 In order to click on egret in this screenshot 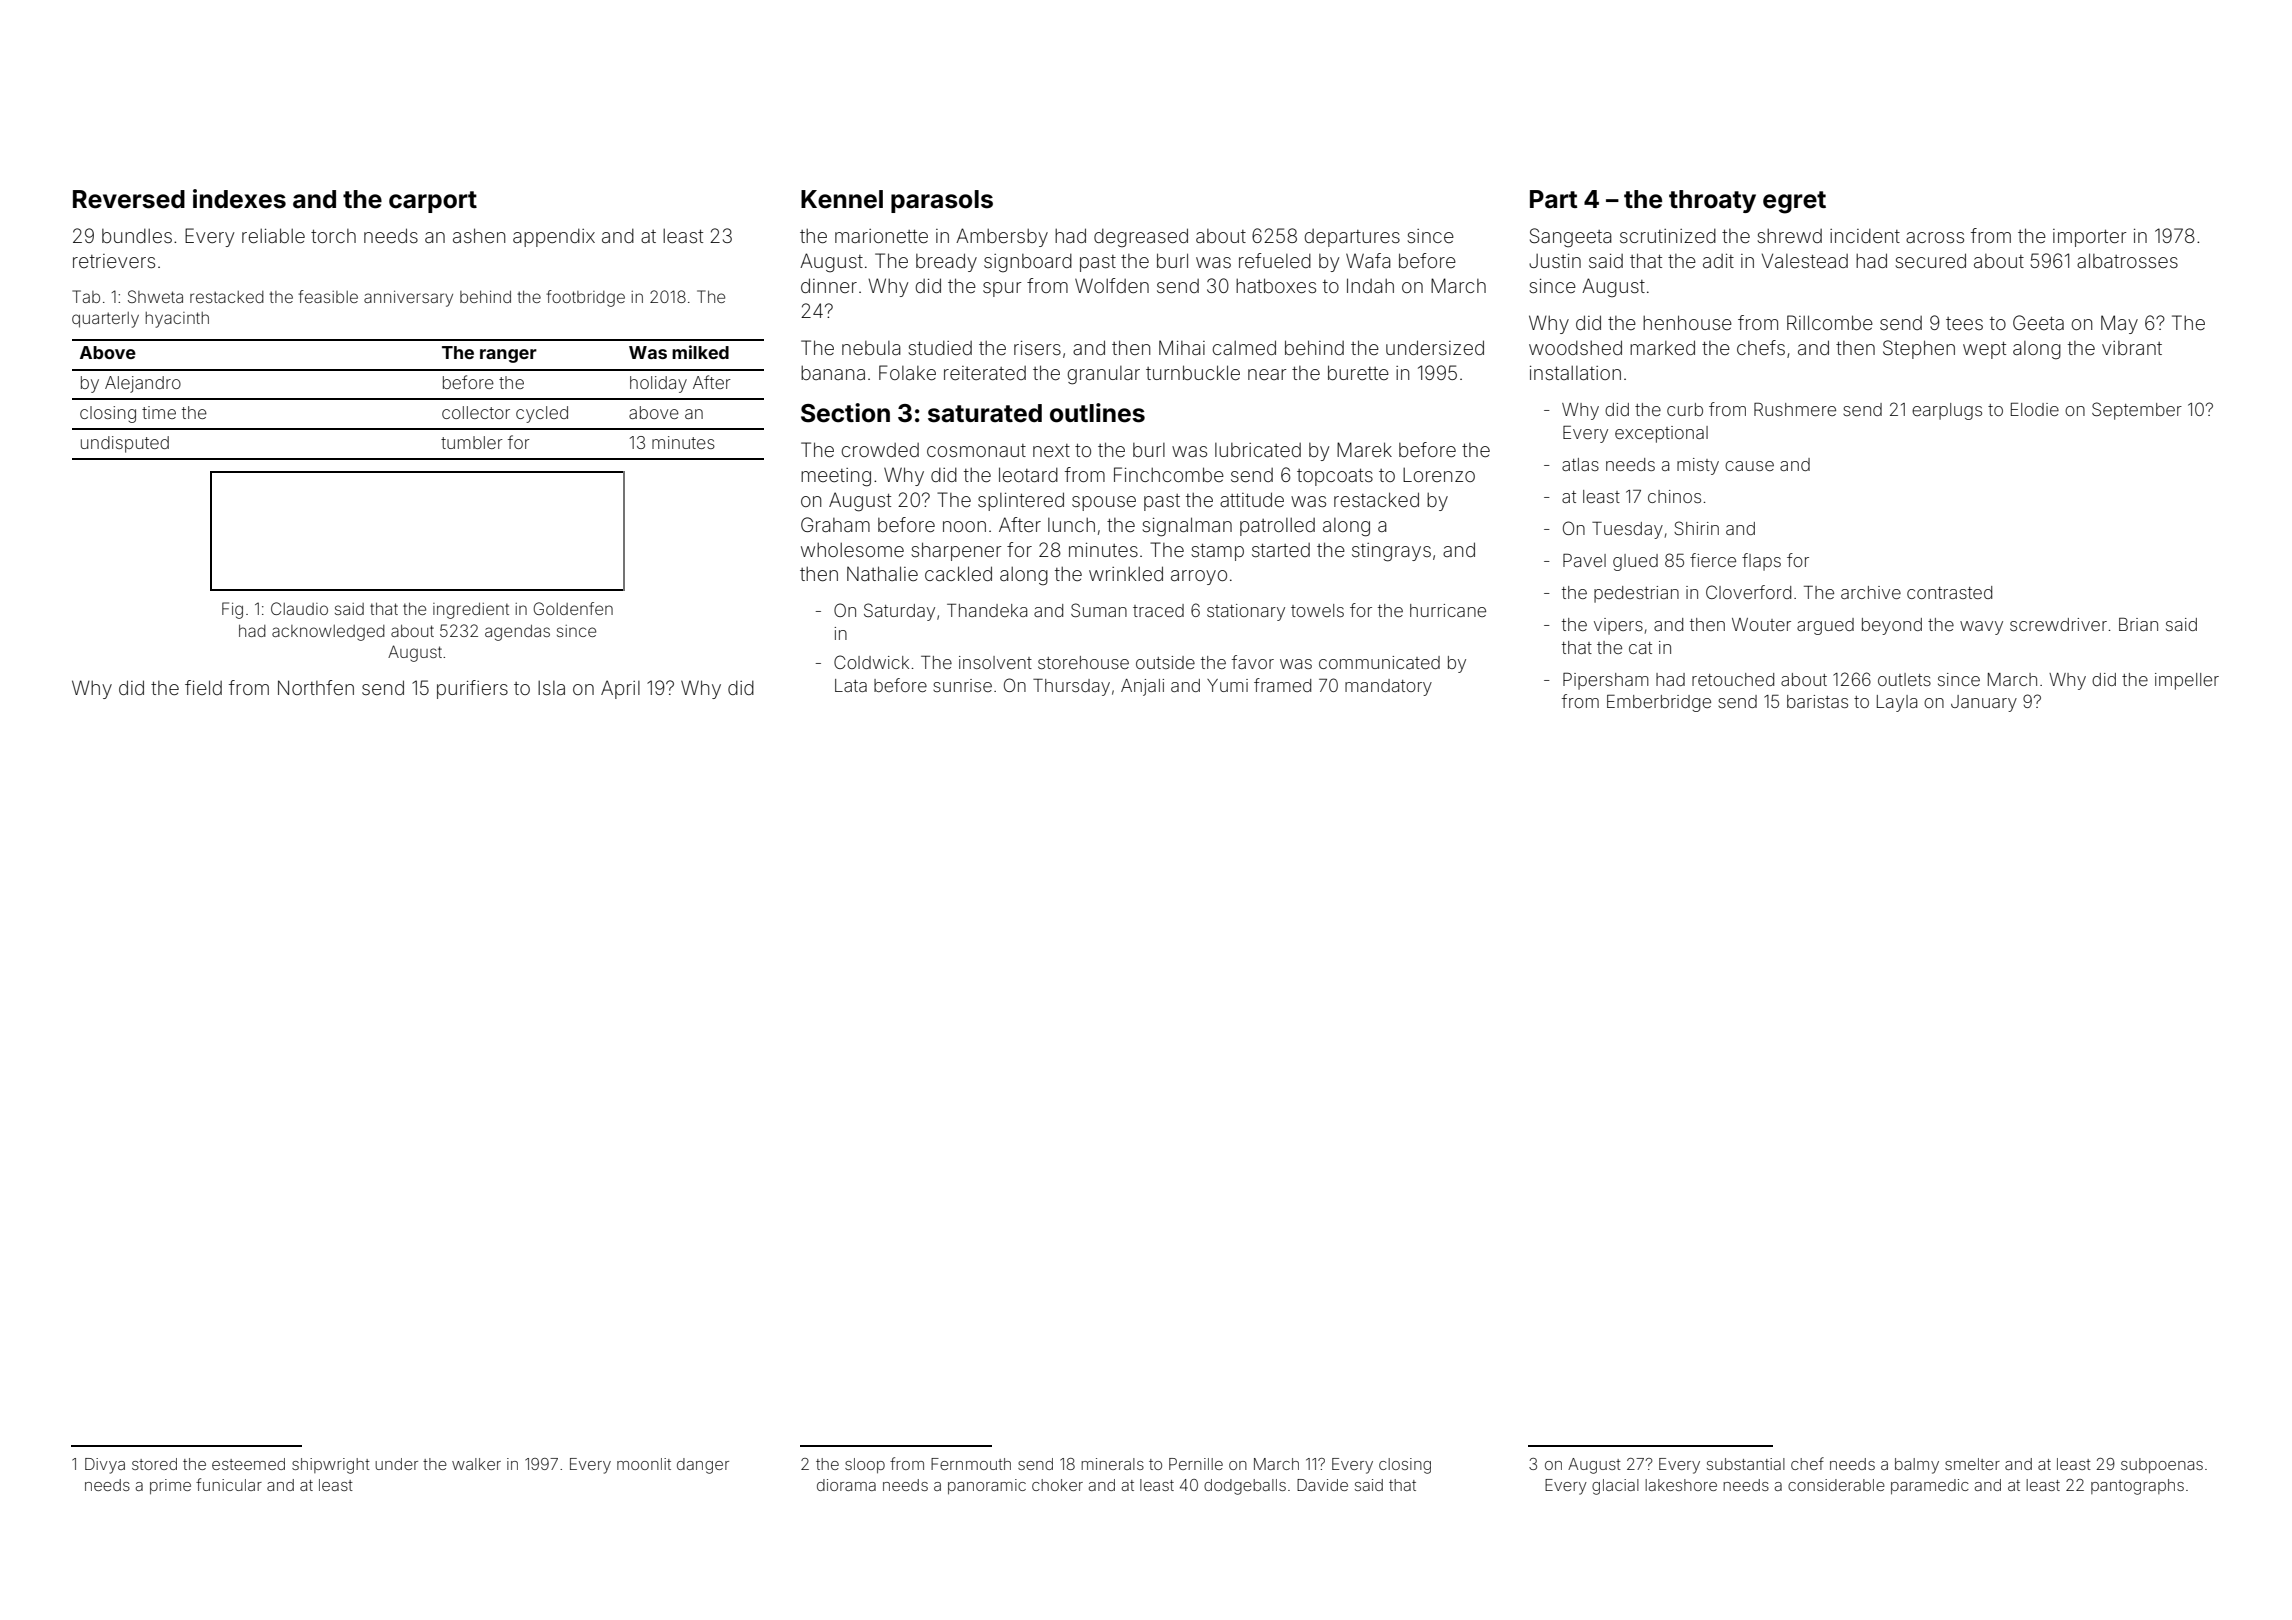, I will do `click(1794, 202)`.
